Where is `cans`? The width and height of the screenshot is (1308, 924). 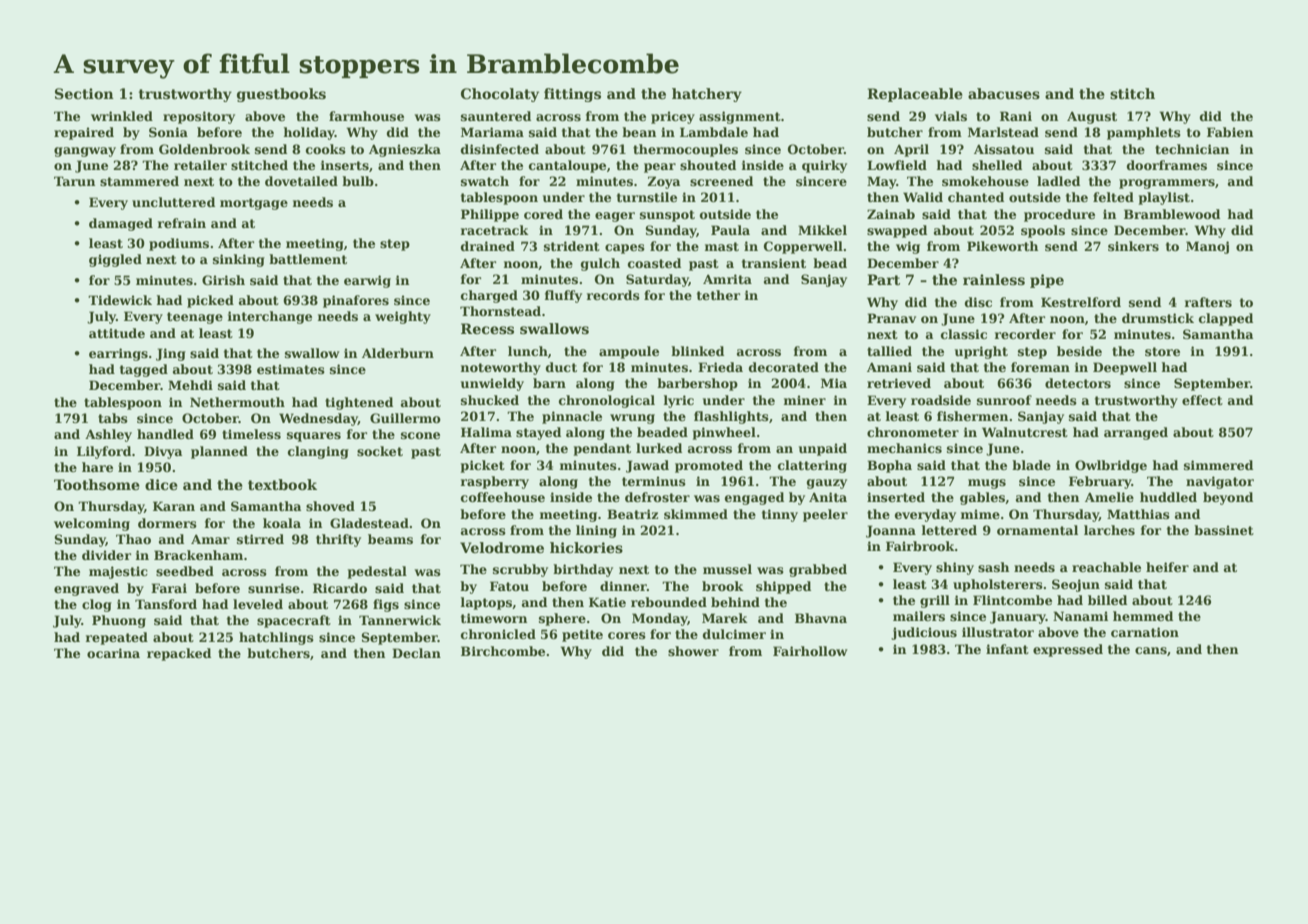
cans is located at coordinates (1151, 650).
